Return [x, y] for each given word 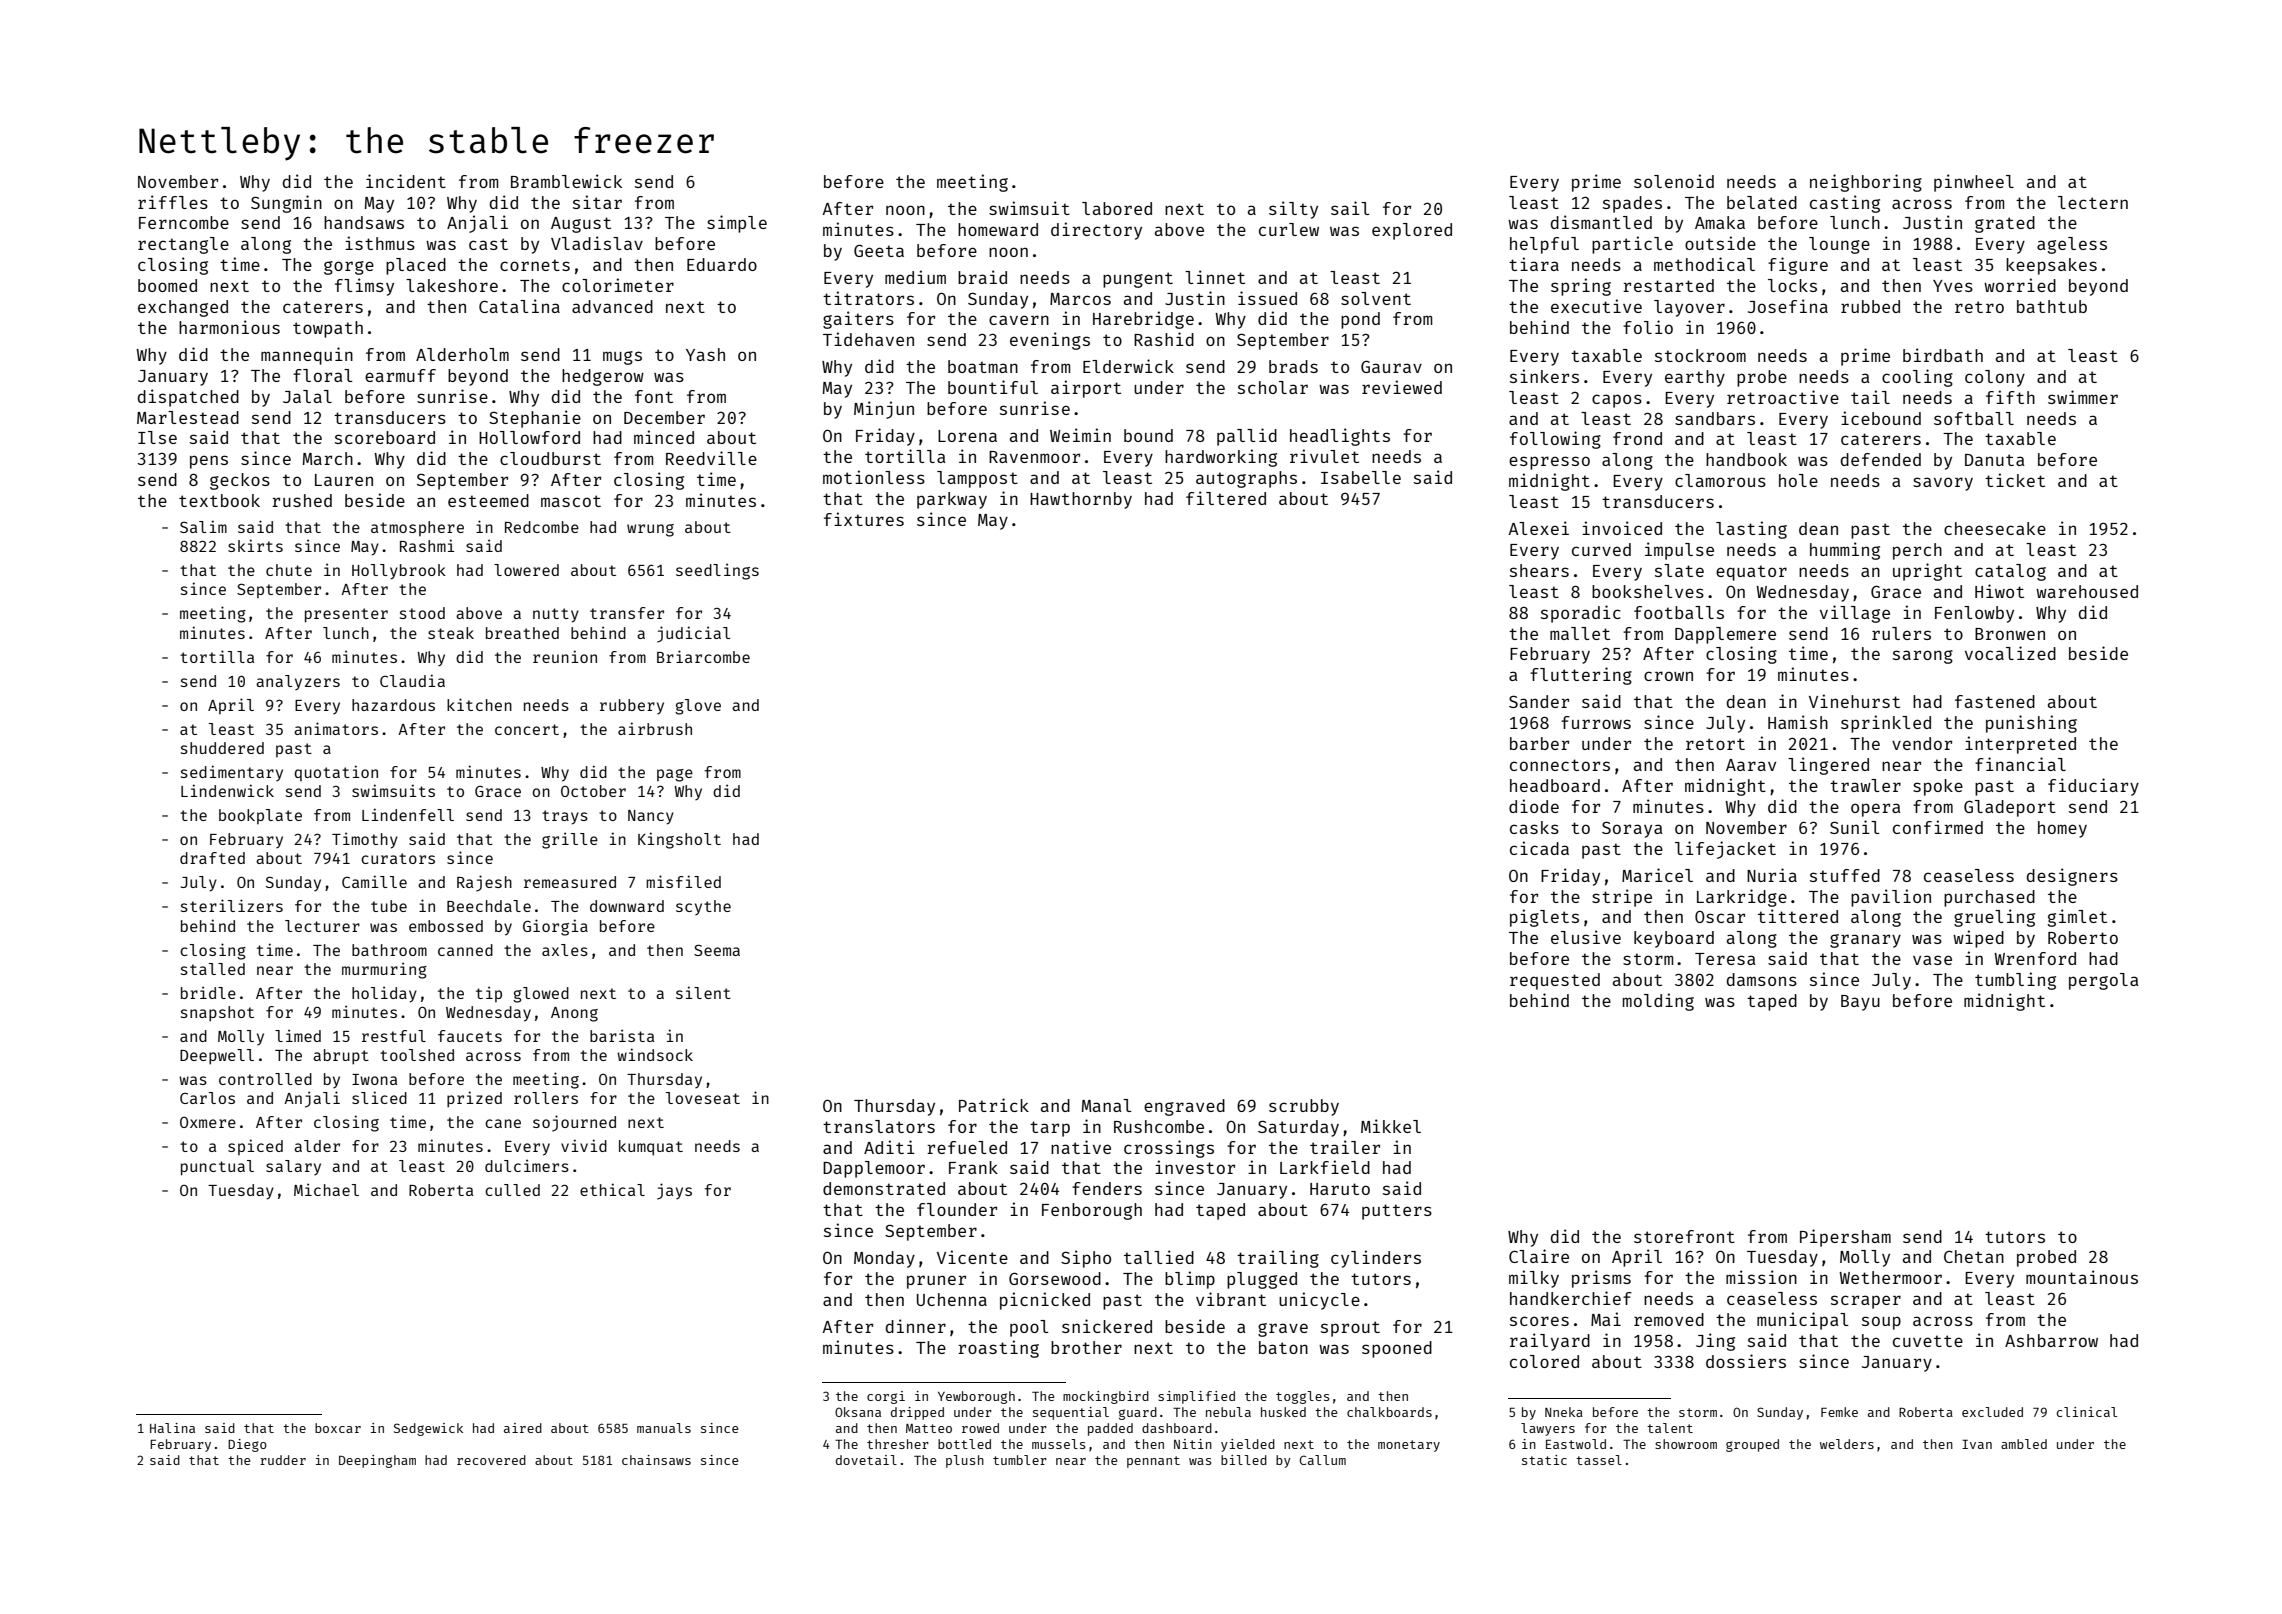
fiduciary [2093, 787]
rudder [283, 1460]
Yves [1953, 286]
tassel [1599, 1460]
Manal [1107, 1105]
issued [1267, 298]
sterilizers [232, 905]
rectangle [183, 245]
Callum [1322, 1460]
